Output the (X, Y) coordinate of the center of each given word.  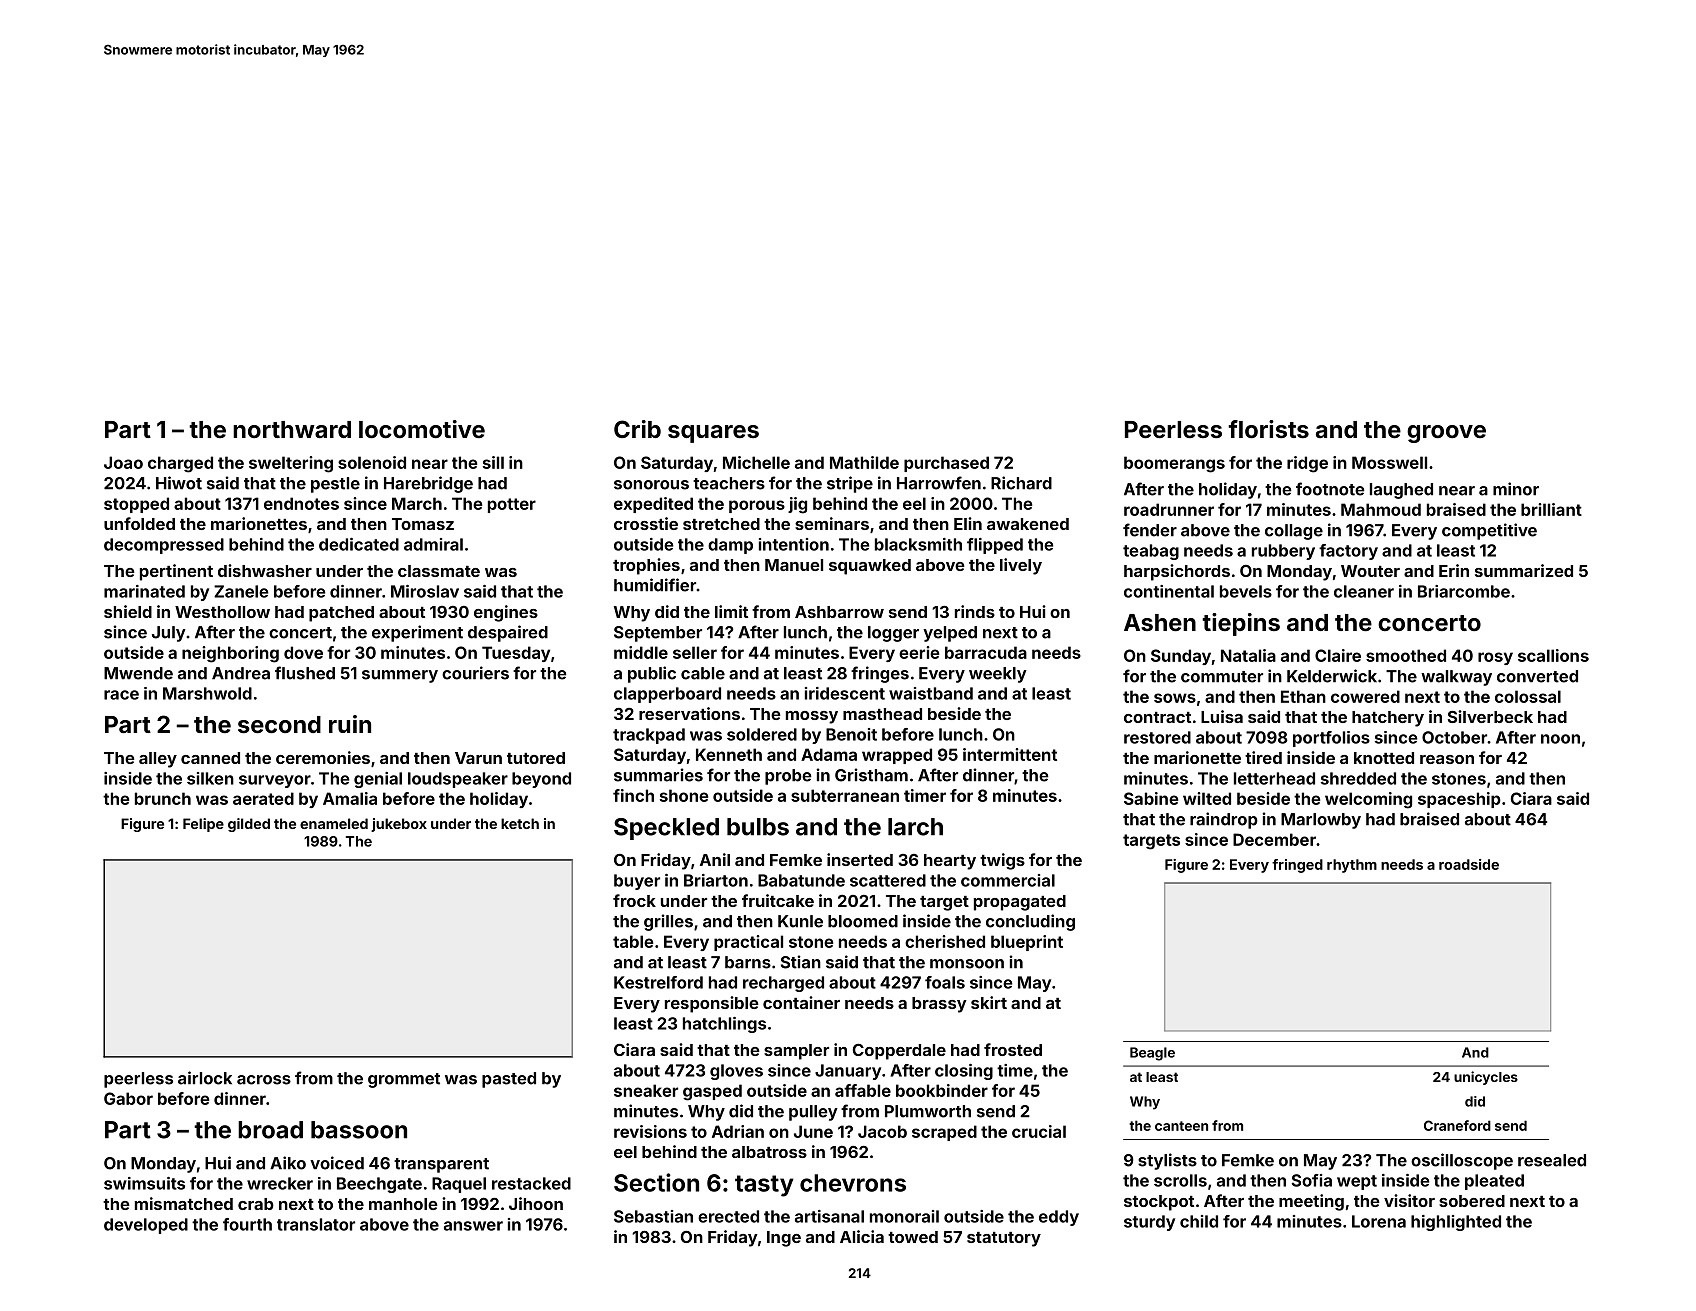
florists (1268, 429)
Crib (637, 429)
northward (292, 429)
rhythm (1352, 866)
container (801, 1002)
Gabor (128, 1098)
